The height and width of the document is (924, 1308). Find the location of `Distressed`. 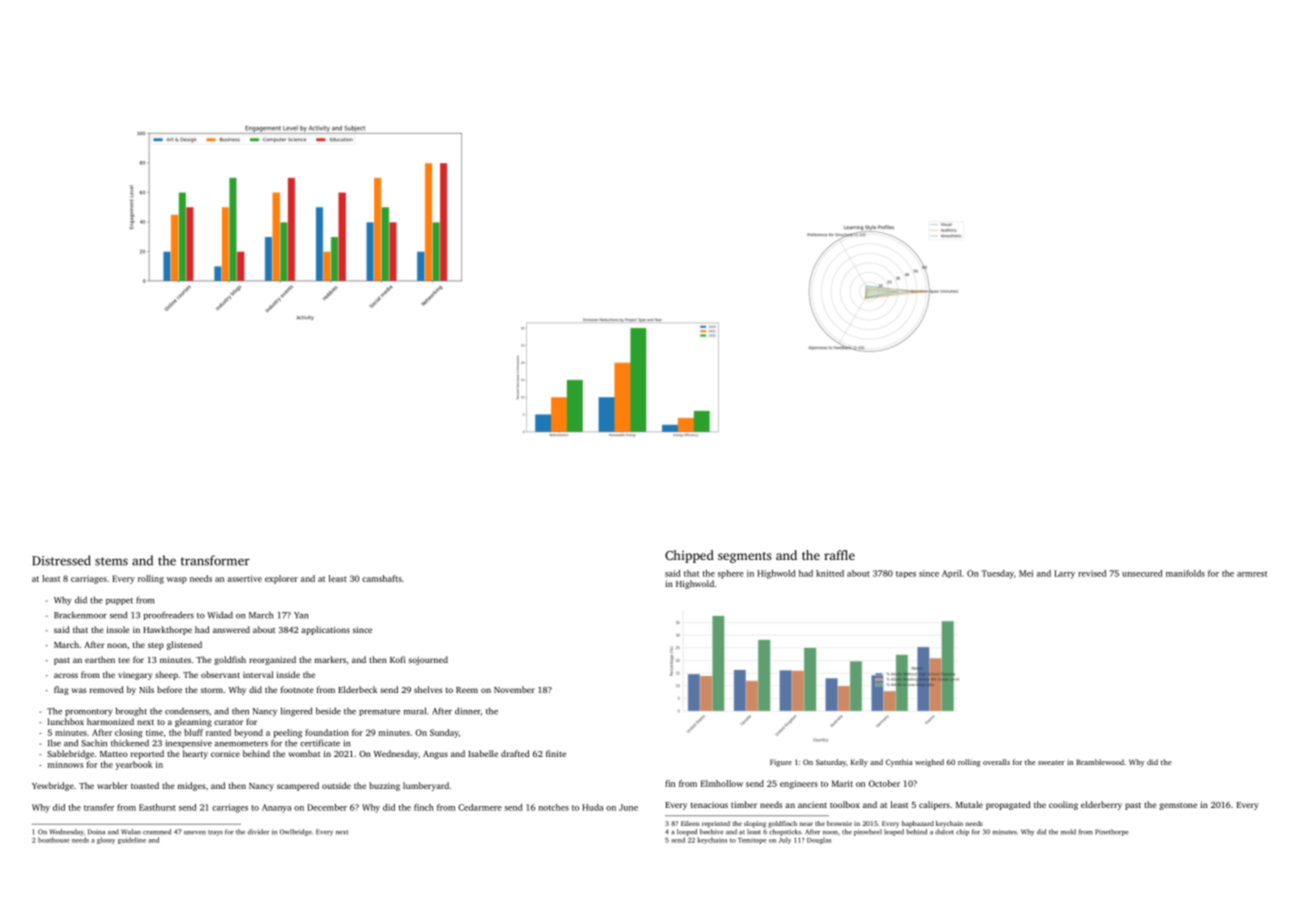

Distressed is located at coordinates (61, 560).
